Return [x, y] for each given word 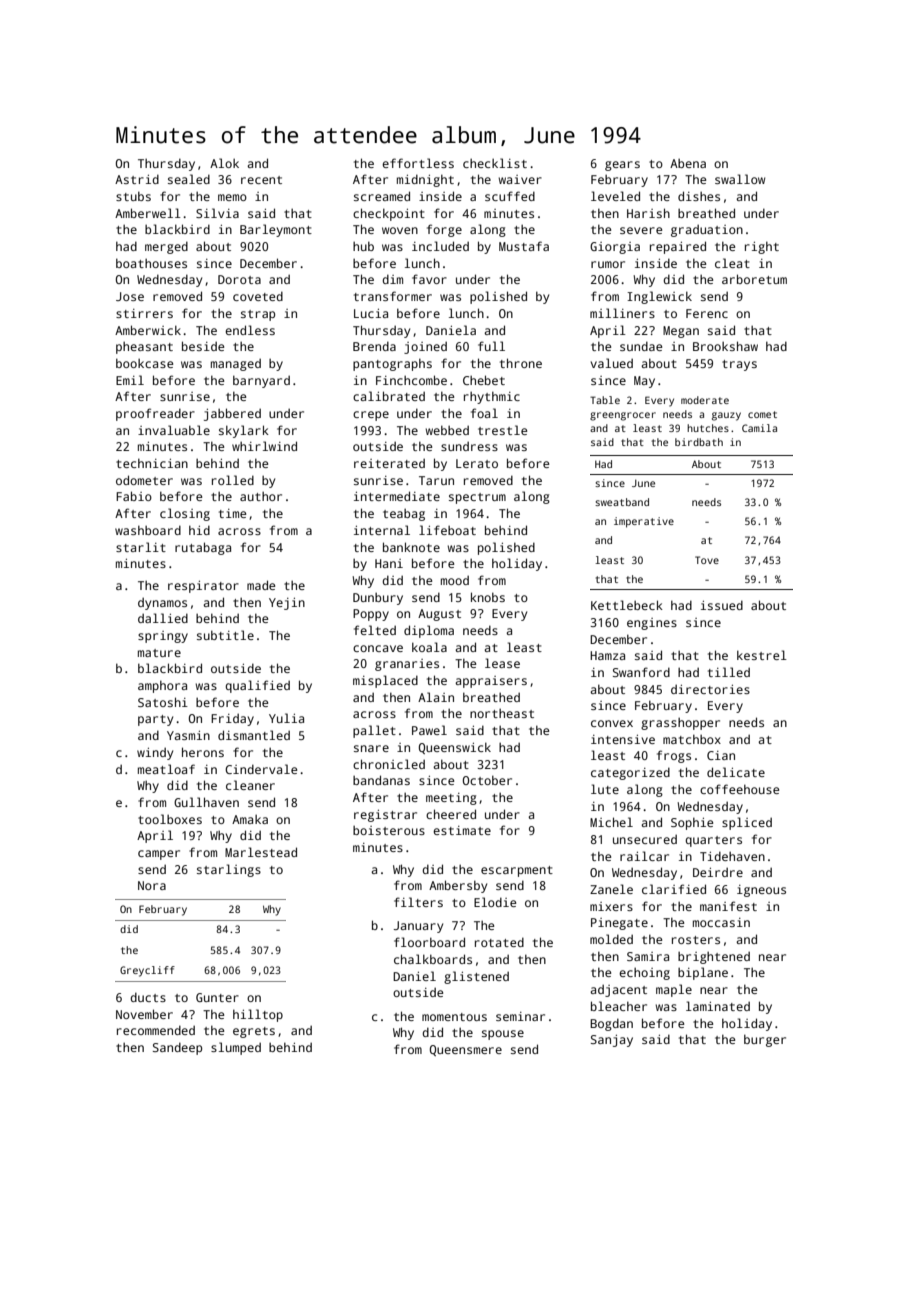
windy [155, 753]
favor [429, 279]
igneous [761, 891]
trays [739, 365]
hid [199, 530]
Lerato [477, 463]
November [144, 1014]
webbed [447, 430]
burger [765, 1040]
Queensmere [466, 1050]
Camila [759, 428]
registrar [385, 816]
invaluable [174, 430]
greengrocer [623, 416]
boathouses [151, 263]
